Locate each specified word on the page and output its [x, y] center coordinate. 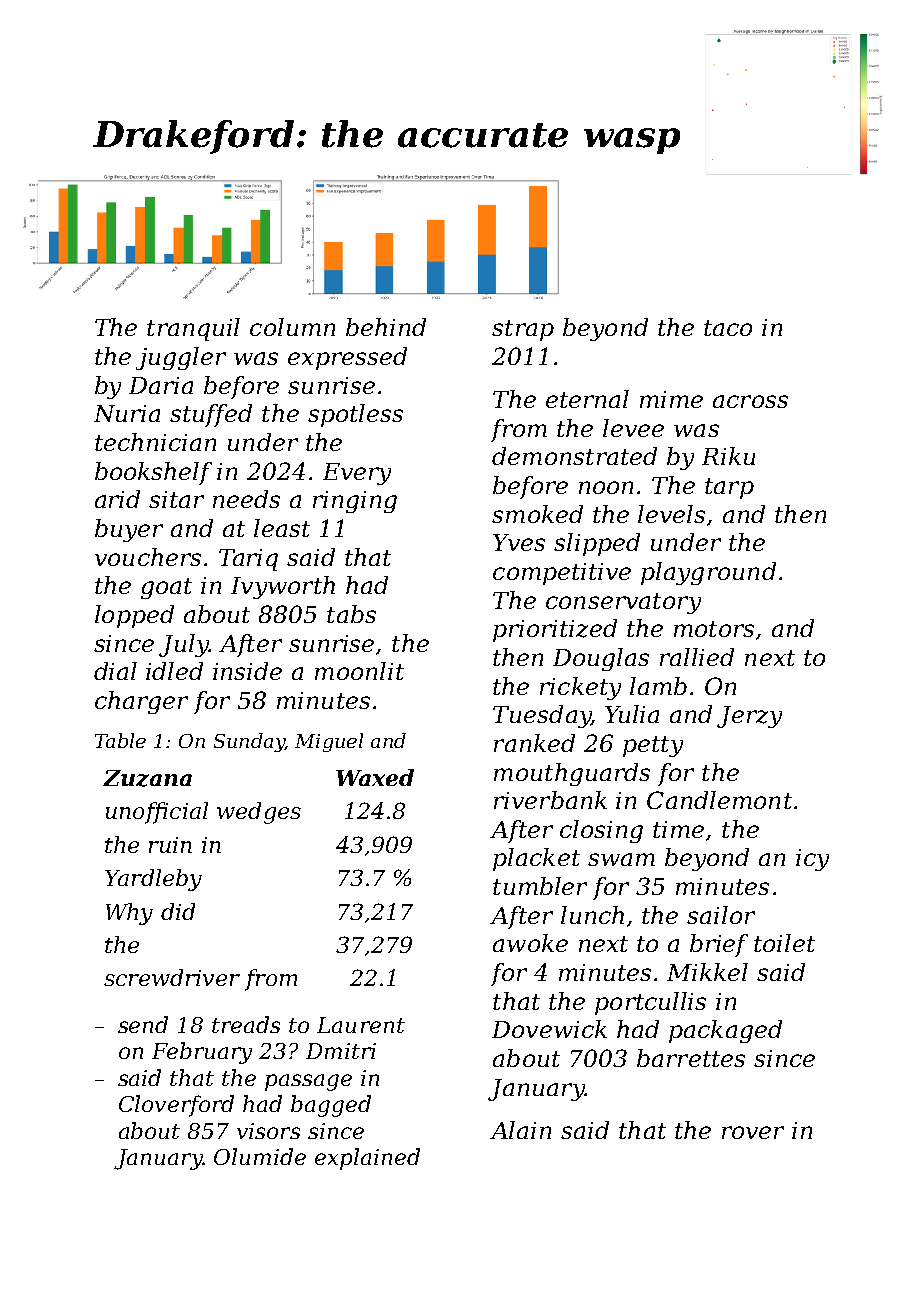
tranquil [193, 329]
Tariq [248, 560]
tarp [729, 488]
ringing [355, 502]
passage [308, 1082]
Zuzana [147, 778]
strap [523, 330]
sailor [721, 915]
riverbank [550, 800]
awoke [530, 943]
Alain [520, 1130]
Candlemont [719, 800]
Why [129, 914]
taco [728, 328]
